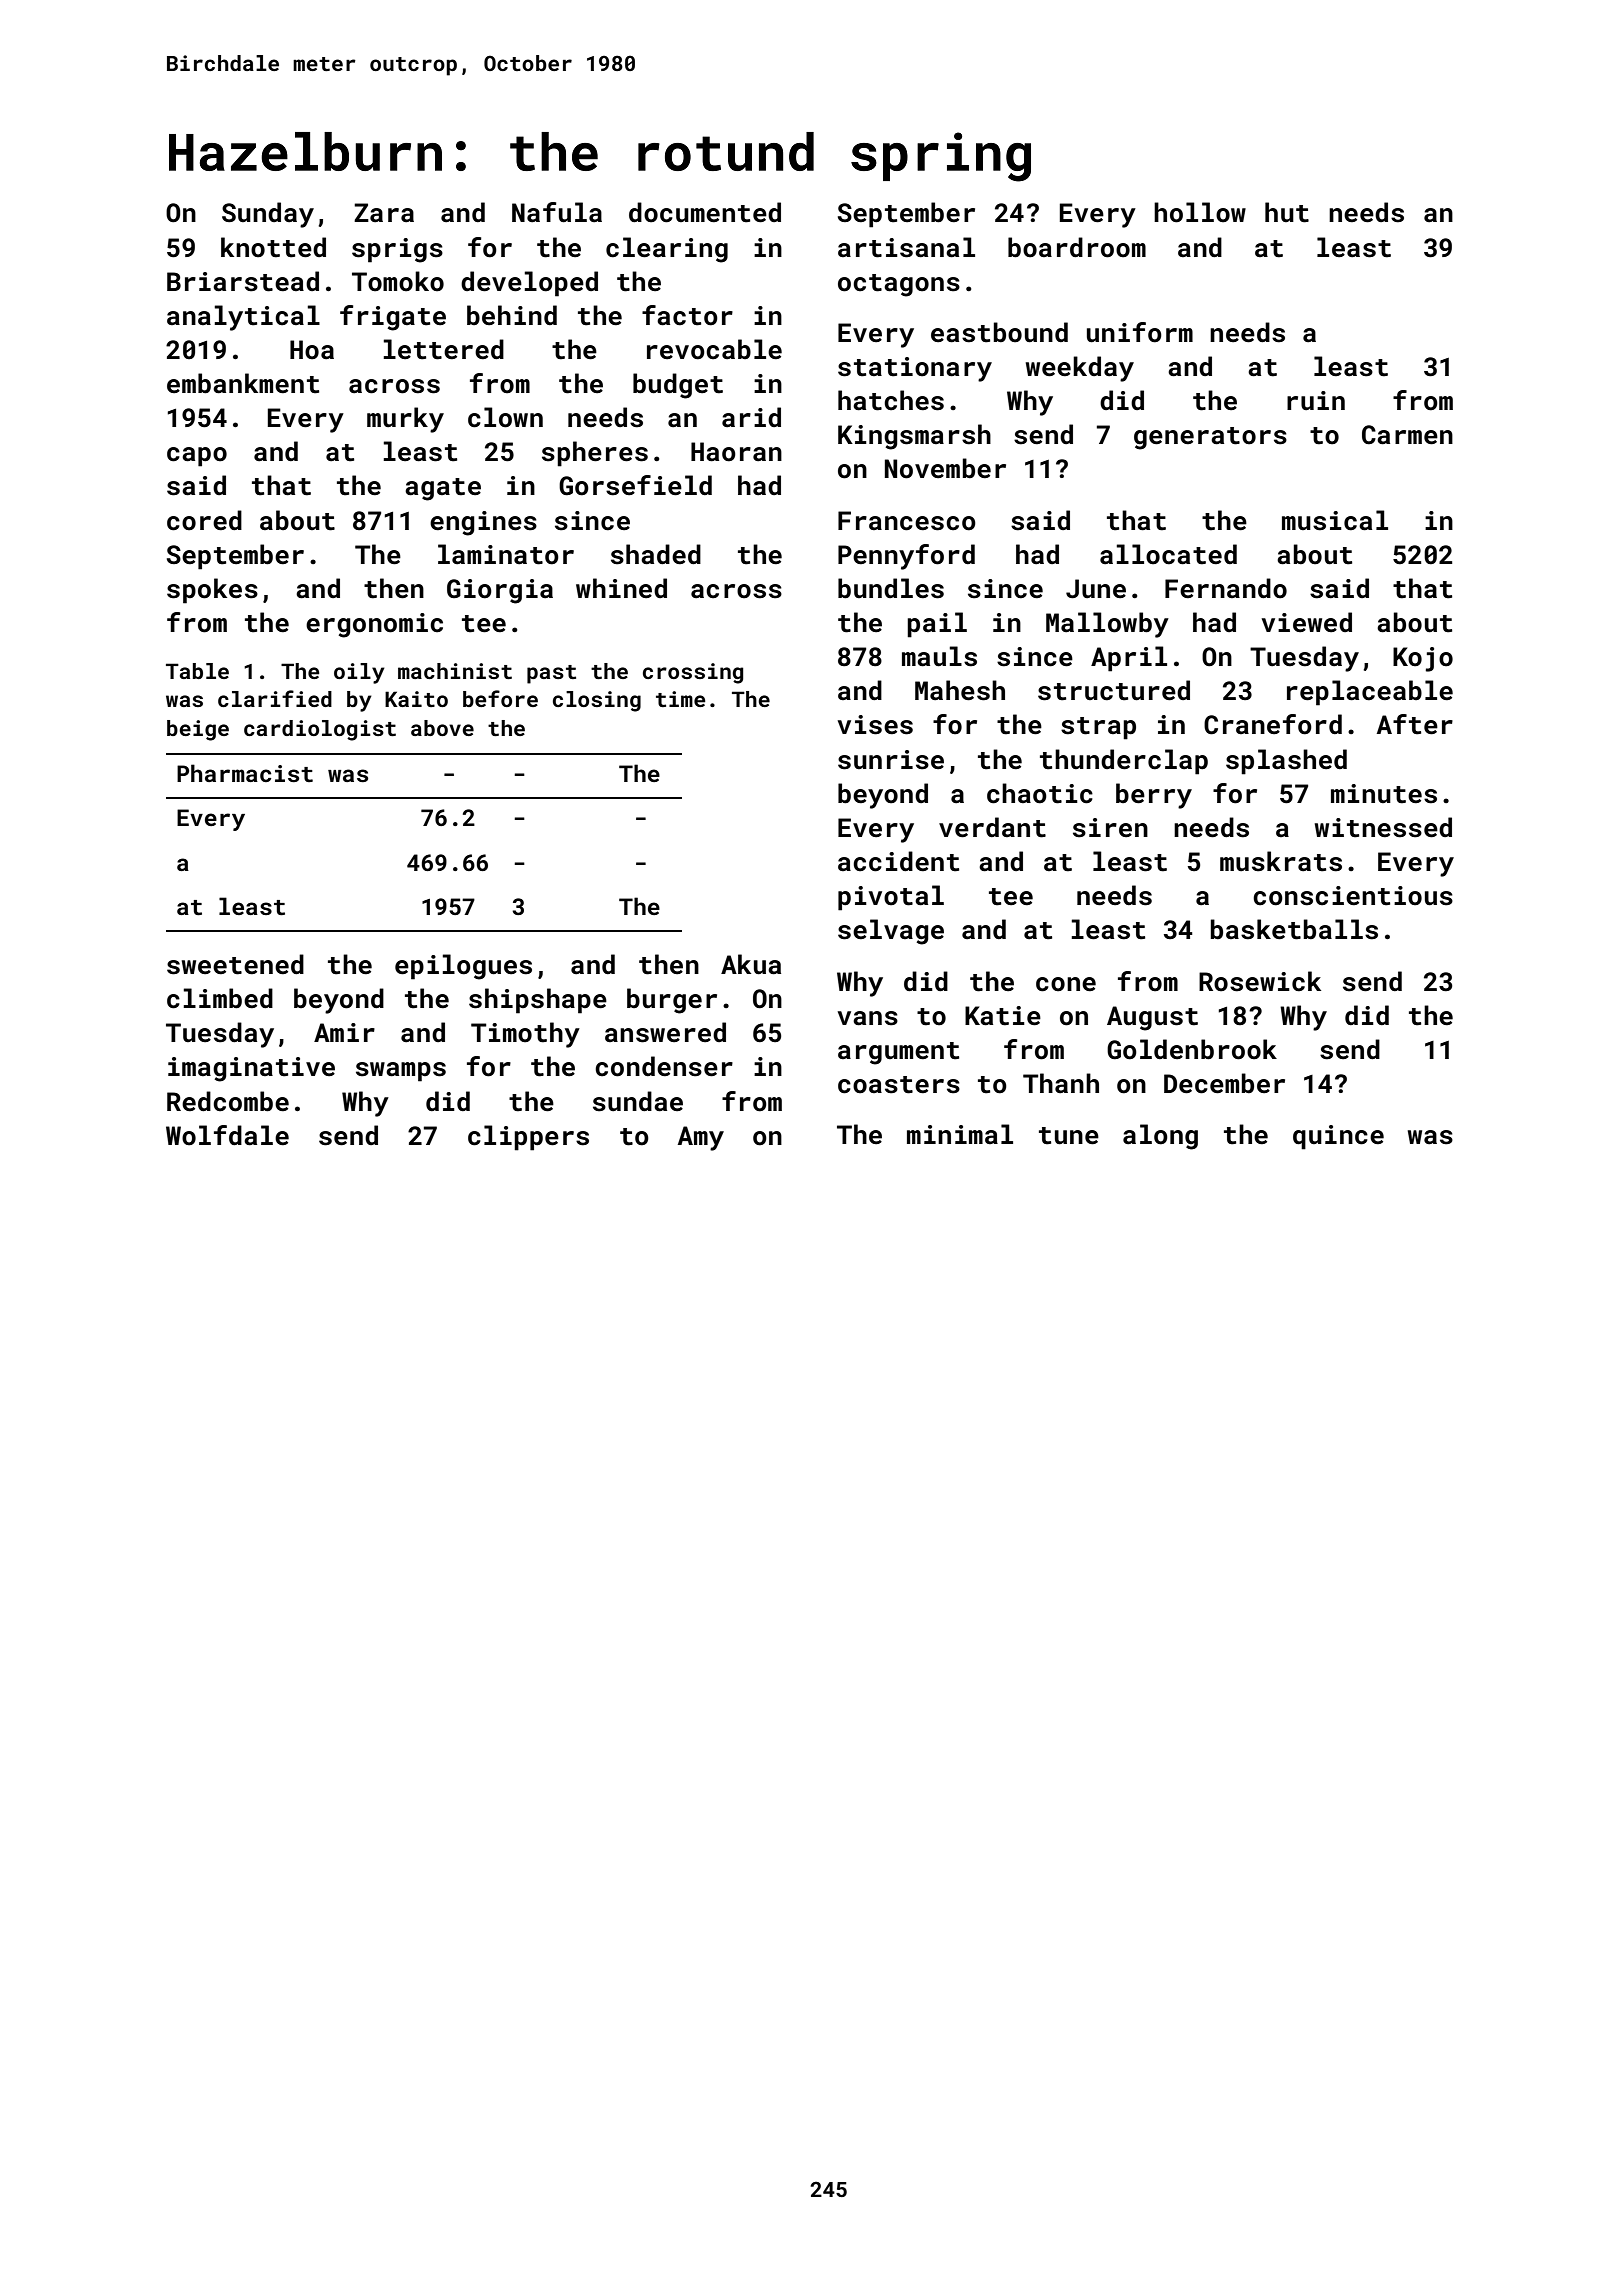 The width and height of the document is (1620, 2292). What do you see at coordinates (1140, 332) in the document?
I see `uniform` at bounding box center [1140, 332].
